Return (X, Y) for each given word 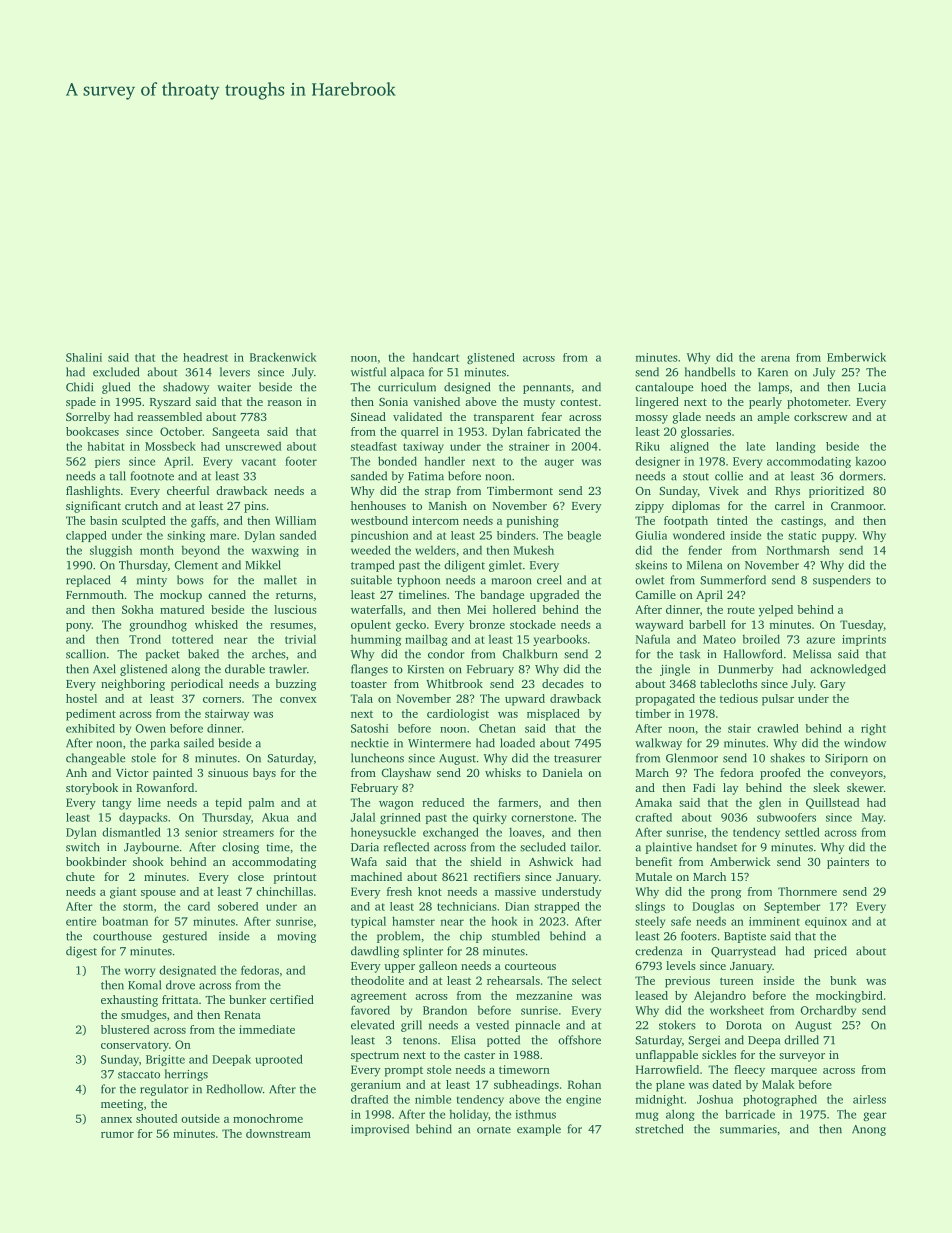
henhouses (378, 505)
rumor (117, 1135)
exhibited (90, 728)
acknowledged (848, 670)
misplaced (553, 715)
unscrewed (253, 446)
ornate (494, 1130)
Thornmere (807, 891)
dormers (861, 476)
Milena (704, 565)
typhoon (418, 581)
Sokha (138, 609)
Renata (242, 1015)
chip (471, 937)
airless (869, 1099)
